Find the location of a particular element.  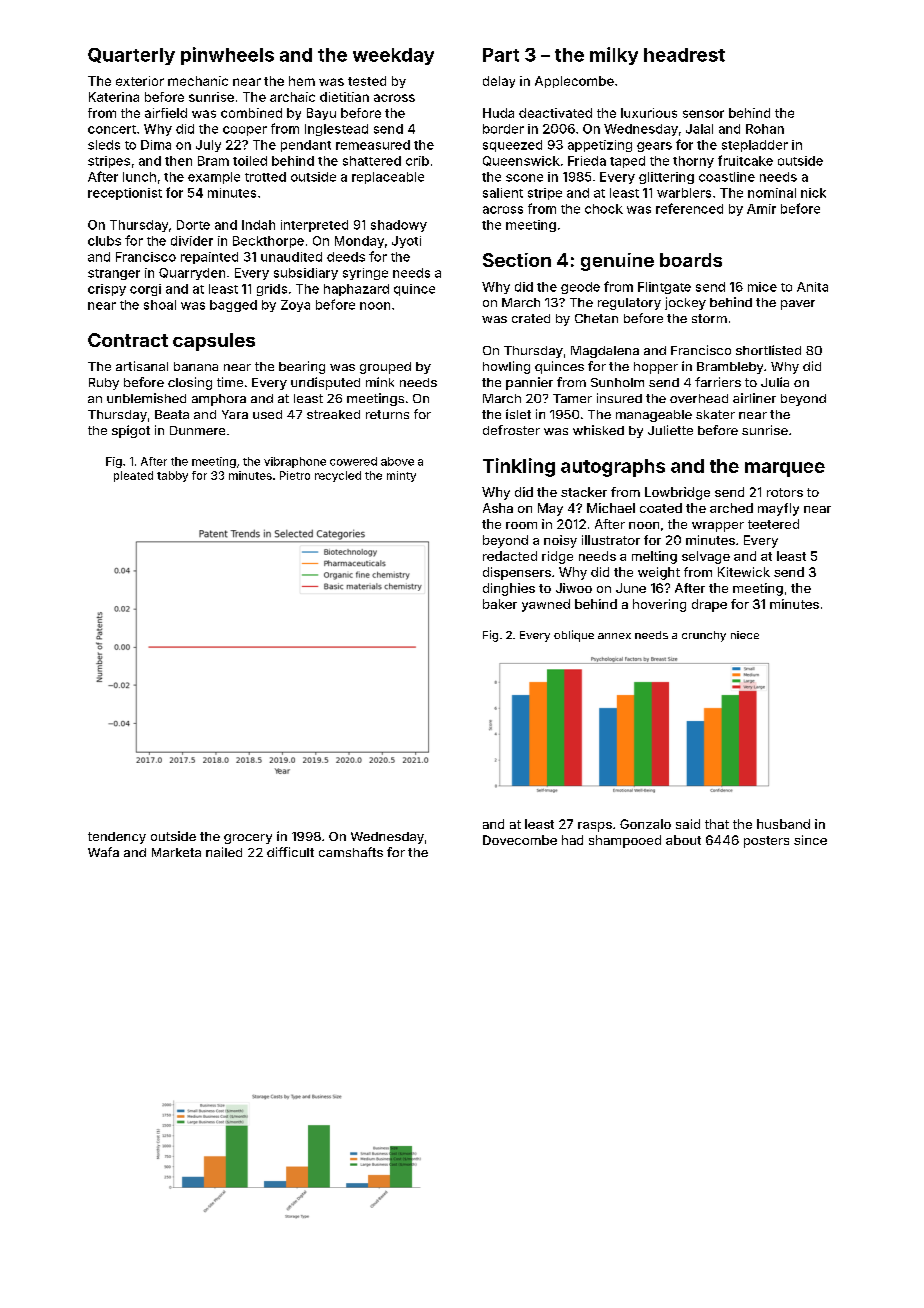

undisputed is located at coordinates (325, 383).
